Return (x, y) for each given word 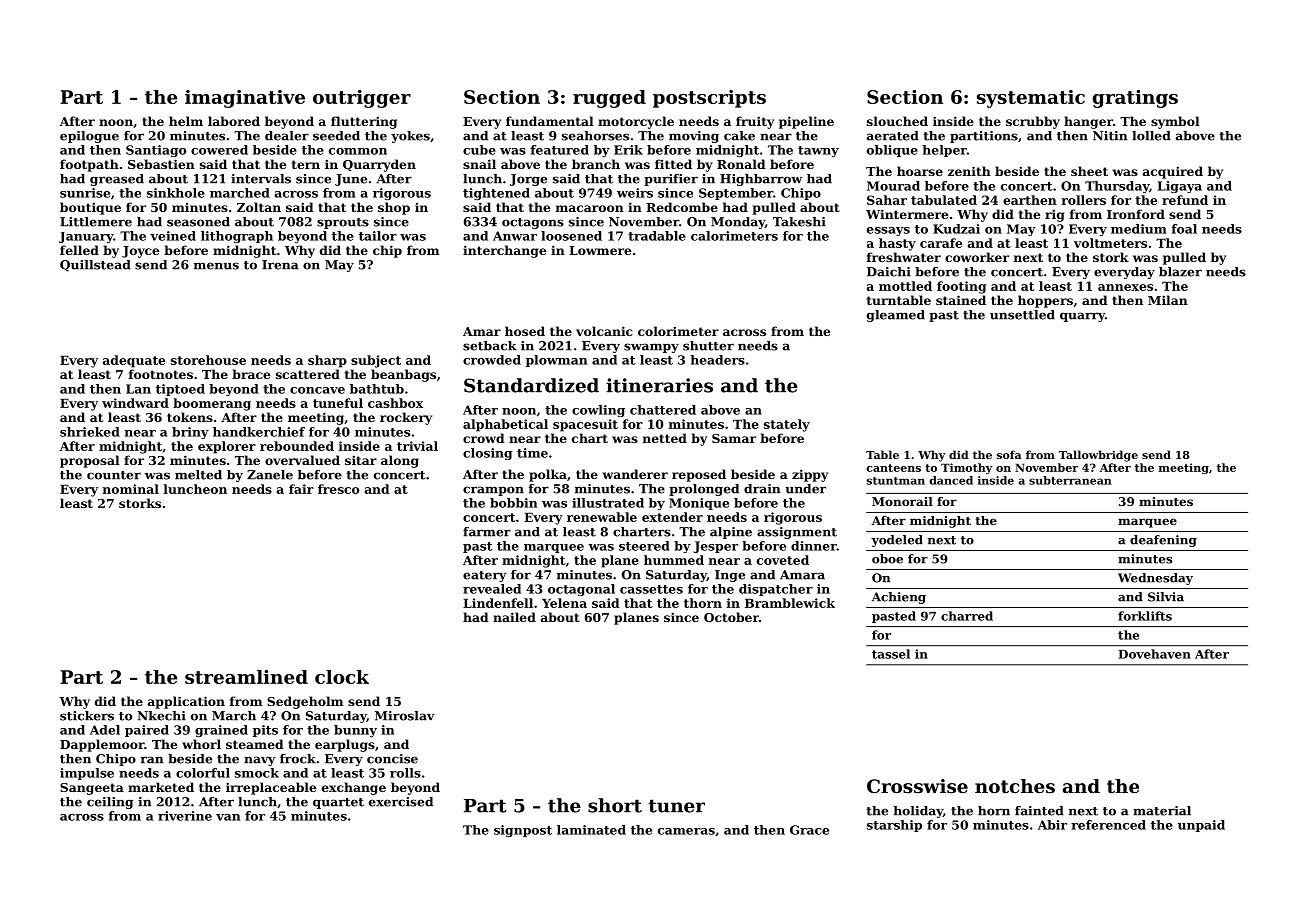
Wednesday (1155, 579)
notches (1015, 786)
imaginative (245, 99)
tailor (378, 236)
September (736, 194)
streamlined (246, 677)
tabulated (944, 200)
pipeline (806, 122)
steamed (255, 744)
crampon (493, 491)
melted (198, 475)
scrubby (1033, 122)
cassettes (651, 589)
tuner (677, 806)
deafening (1163, 541)
